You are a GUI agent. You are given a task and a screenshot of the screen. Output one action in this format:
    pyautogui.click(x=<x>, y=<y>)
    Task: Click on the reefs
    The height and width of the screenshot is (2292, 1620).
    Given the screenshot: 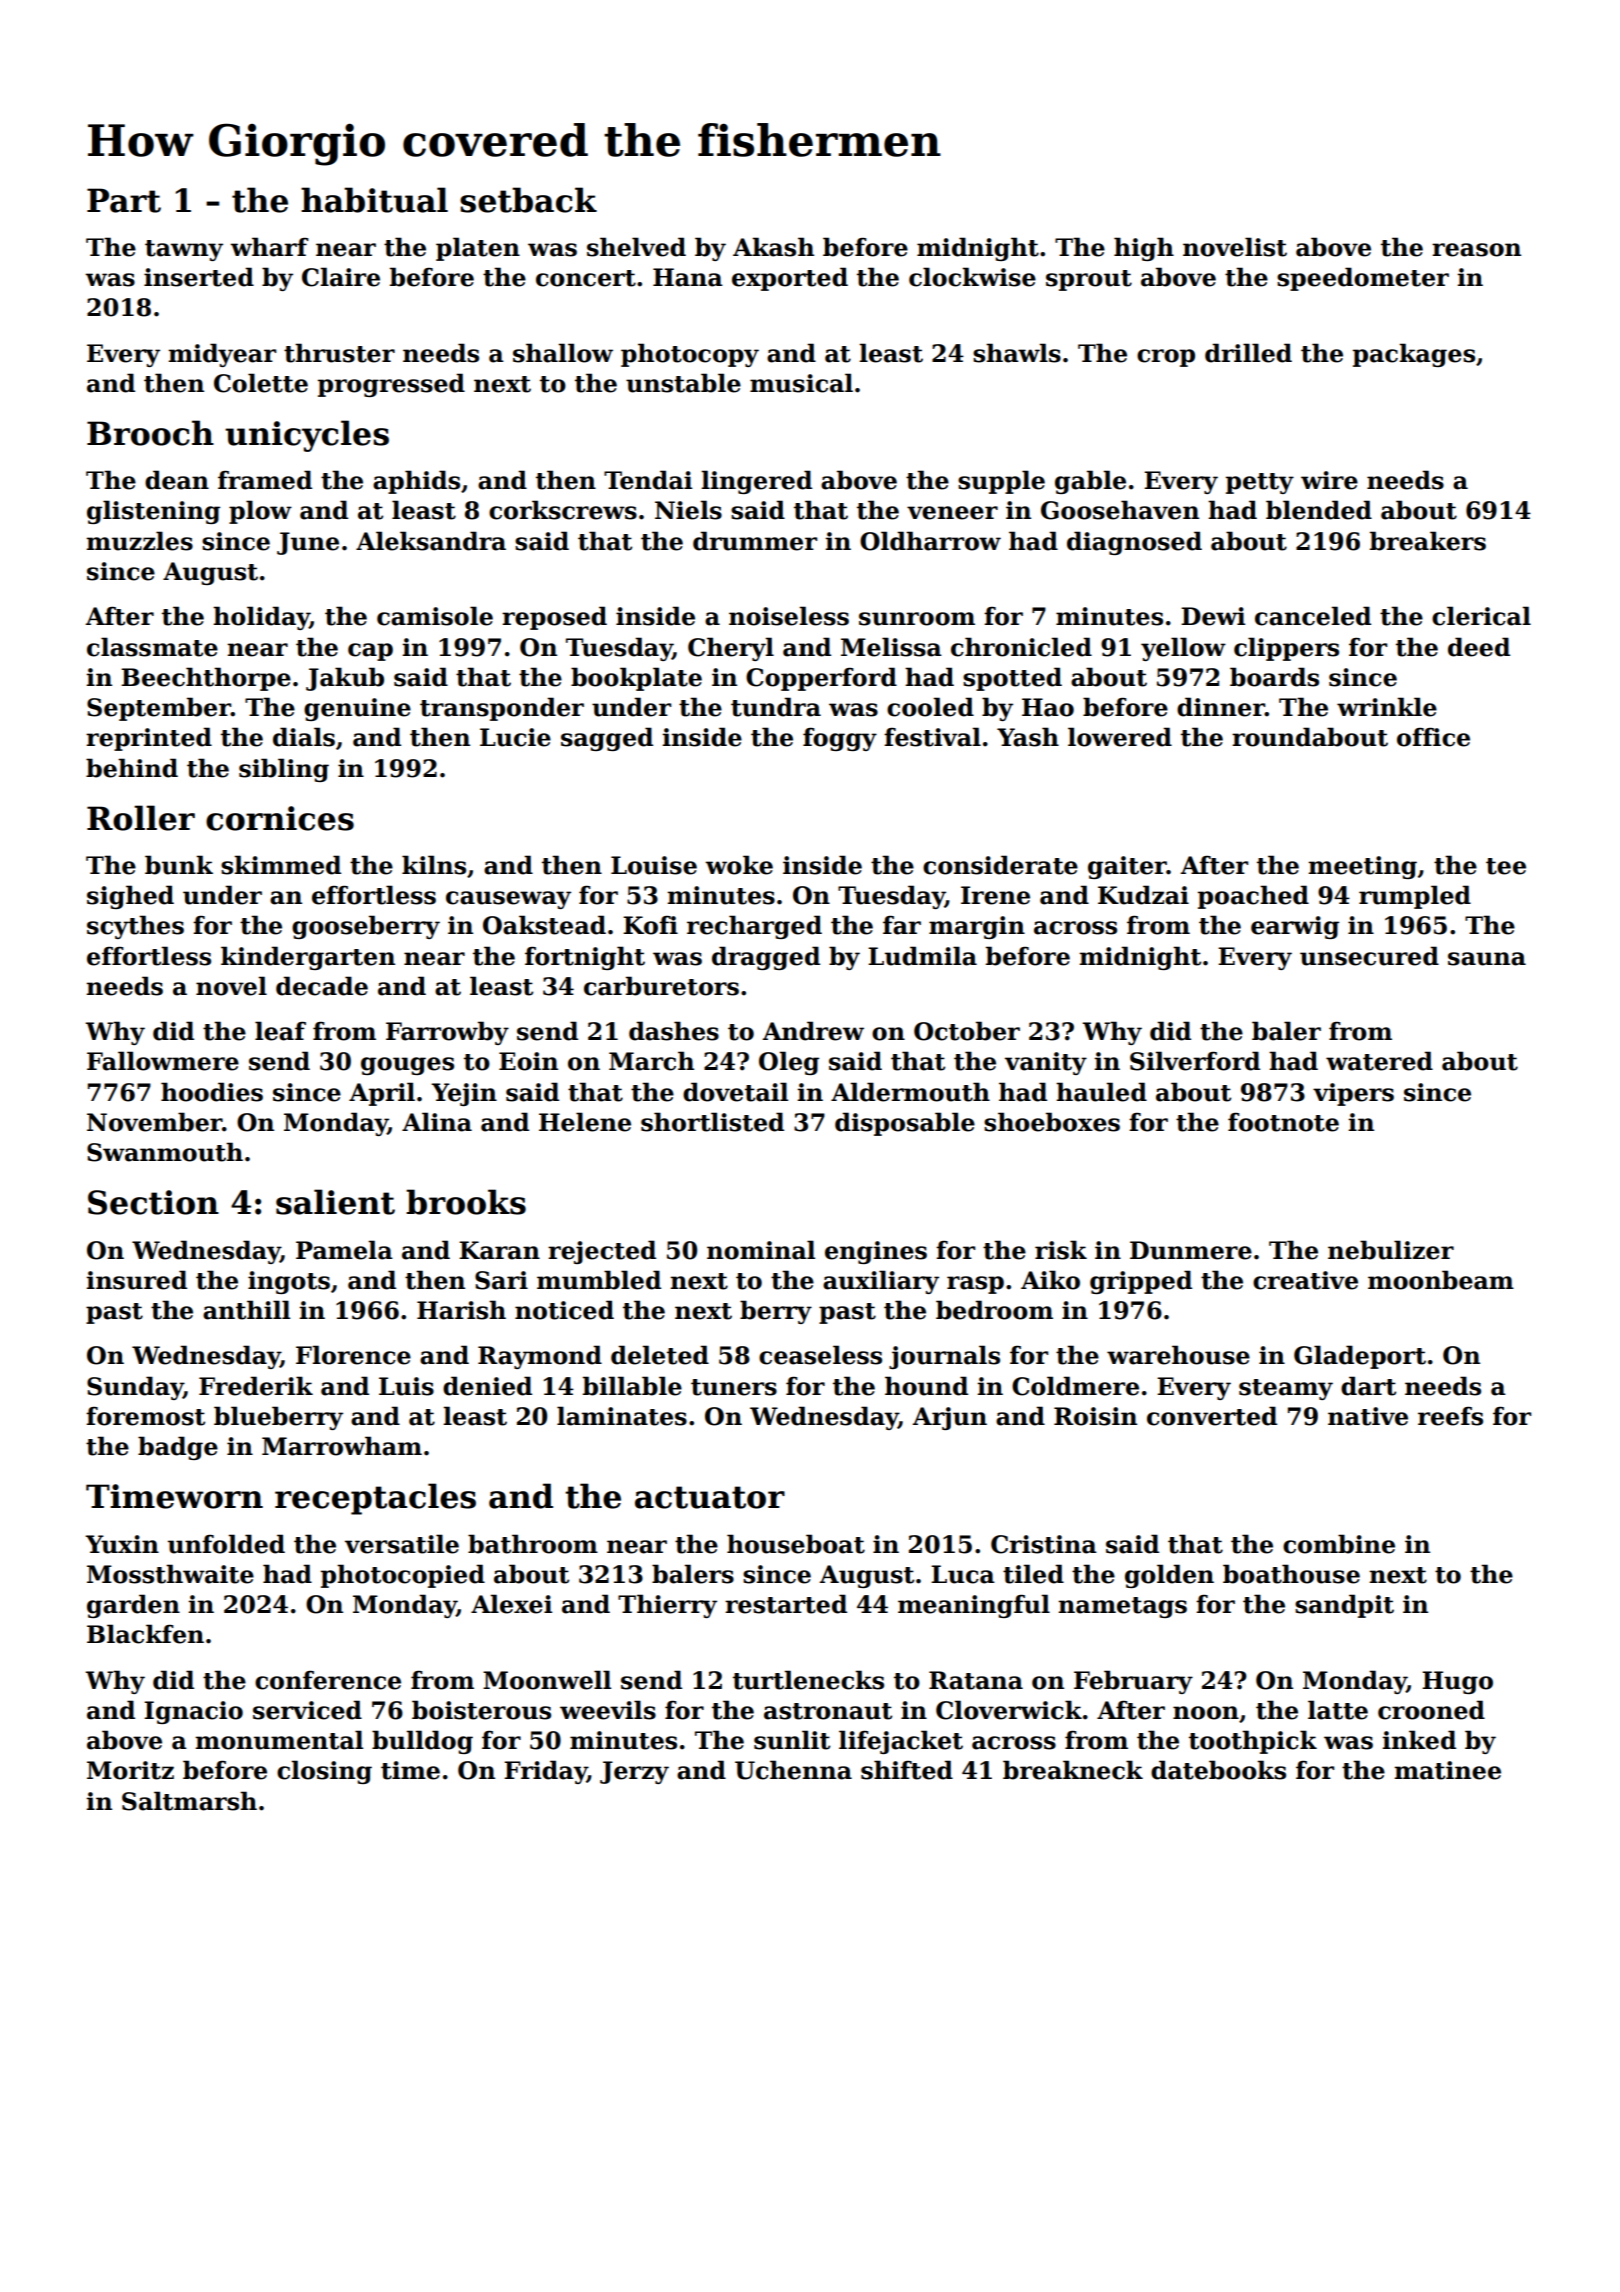 What is the action you would take?
    pyautogui.click(x=1450, y=1416)
